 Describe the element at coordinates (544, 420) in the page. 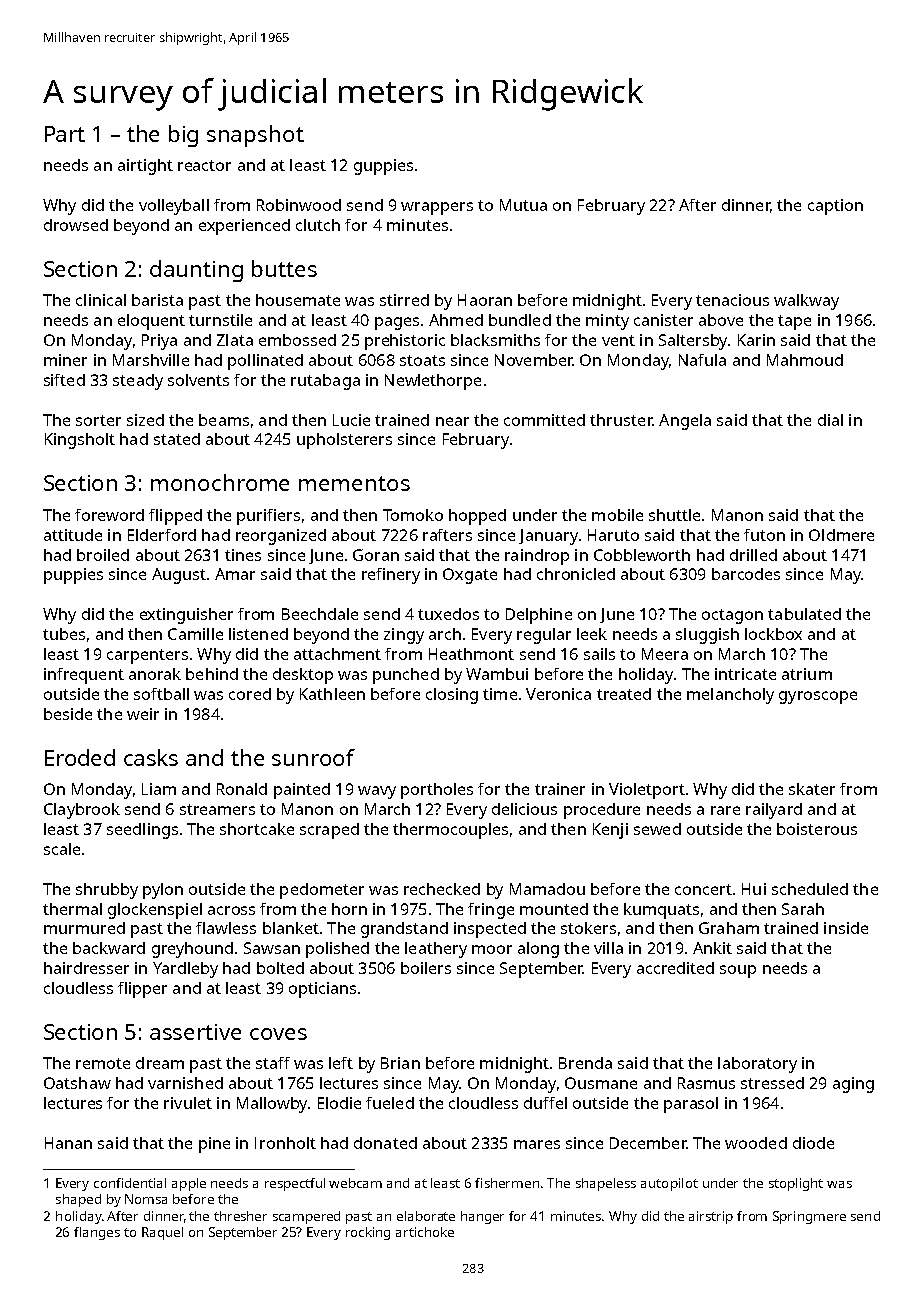

I see `committed` at that location.
